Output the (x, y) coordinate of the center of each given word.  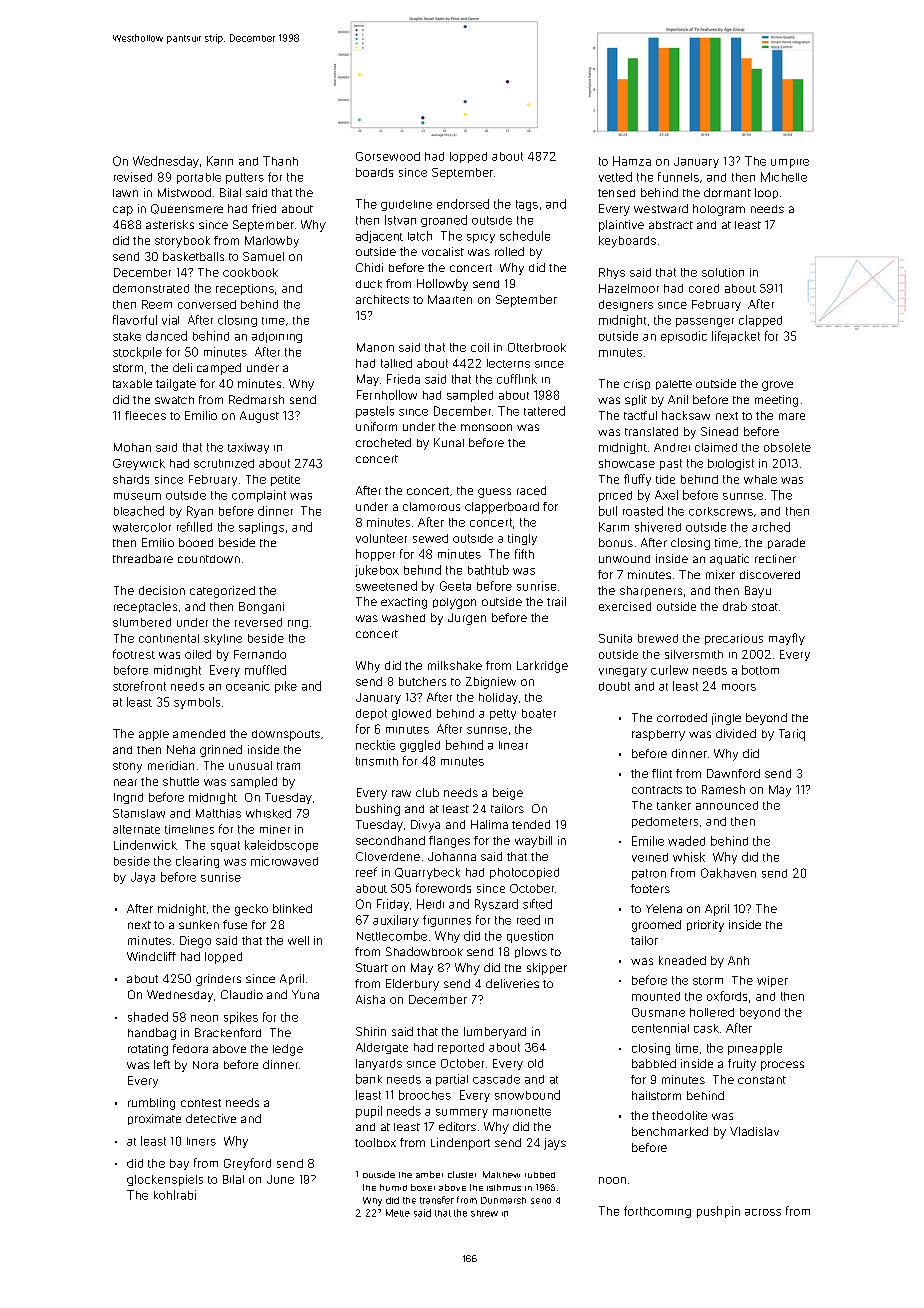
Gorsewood (388, 156)
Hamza (632, 161)
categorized (222, 592)
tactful (640, 415)
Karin (220, 161)
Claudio (242, 994)
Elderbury (412, 985)
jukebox (377, 571)
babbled (654, 1063)
